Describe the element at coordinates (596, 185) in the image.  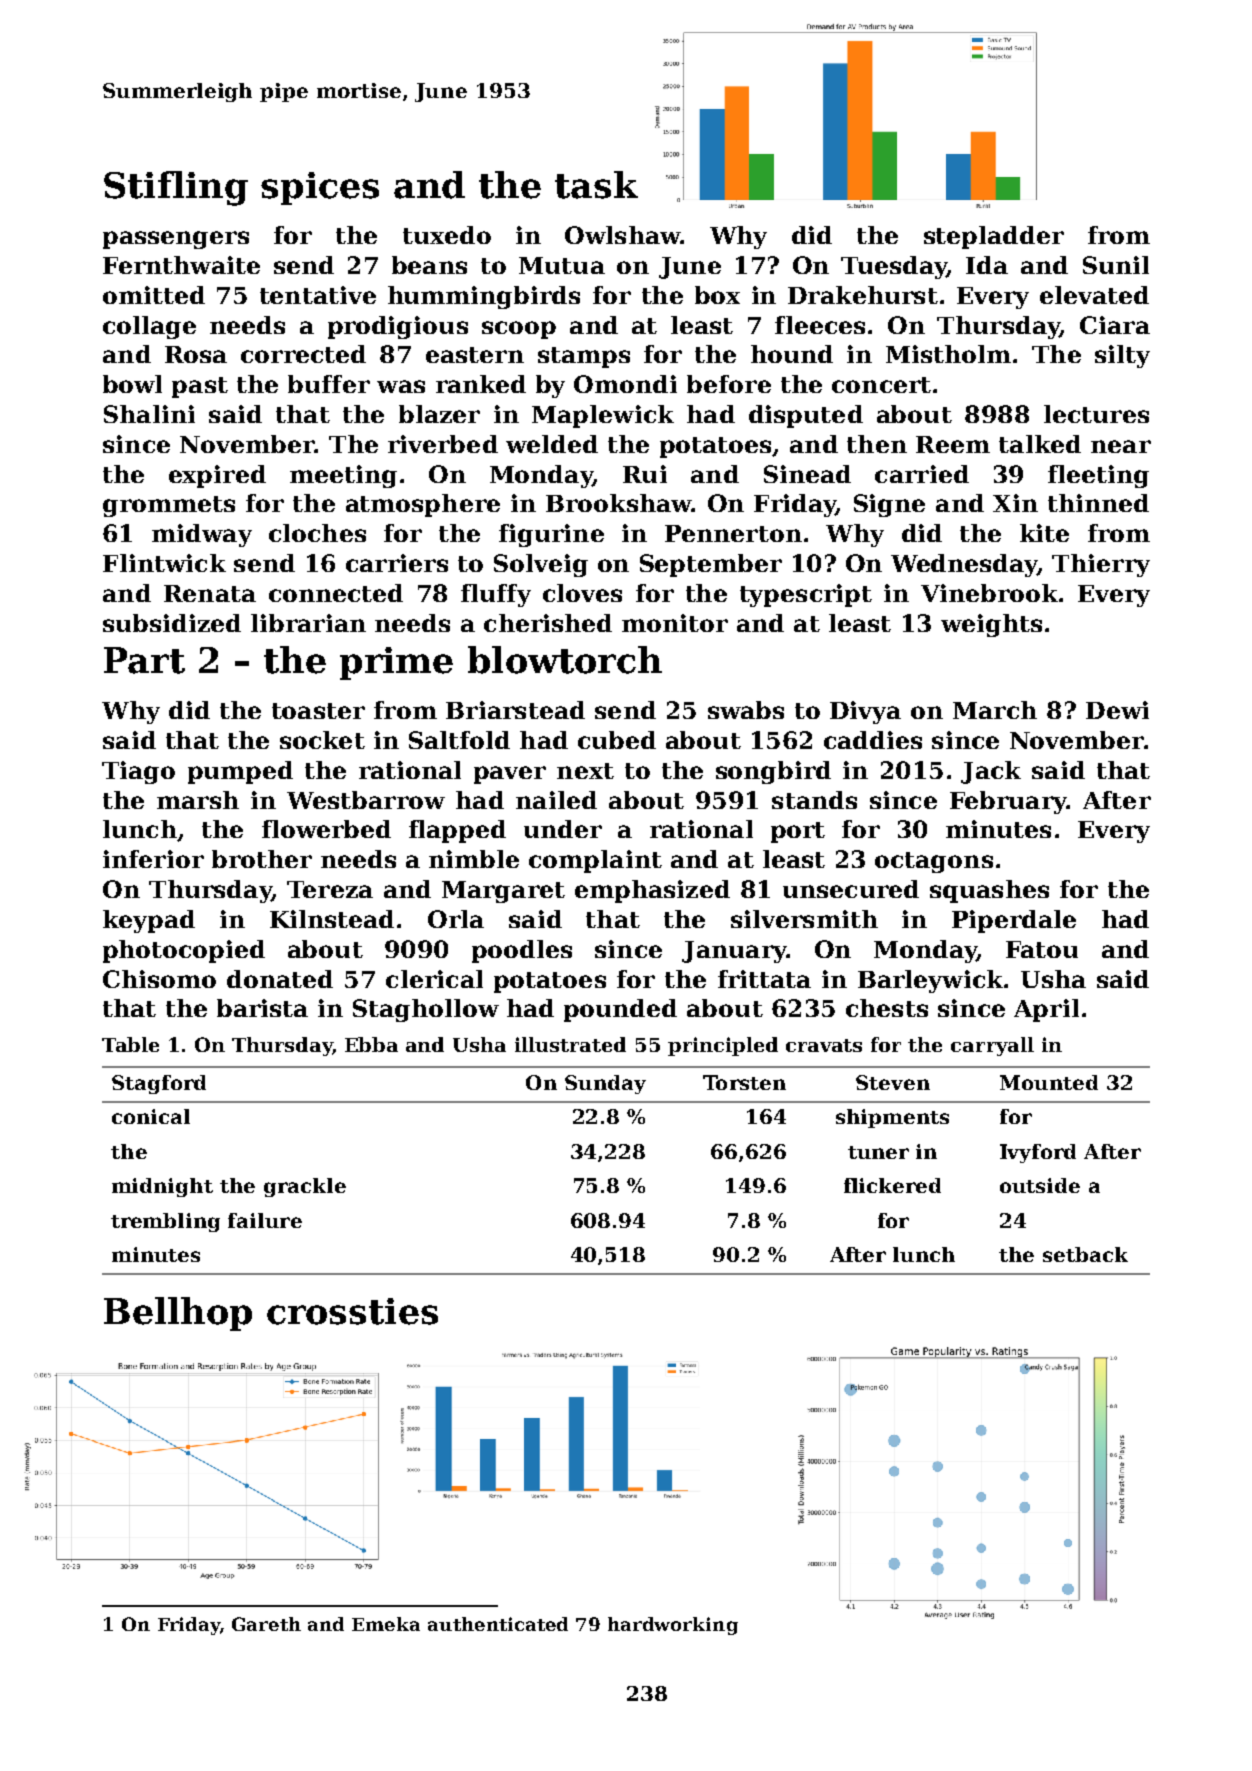
I see `task` at that location.
